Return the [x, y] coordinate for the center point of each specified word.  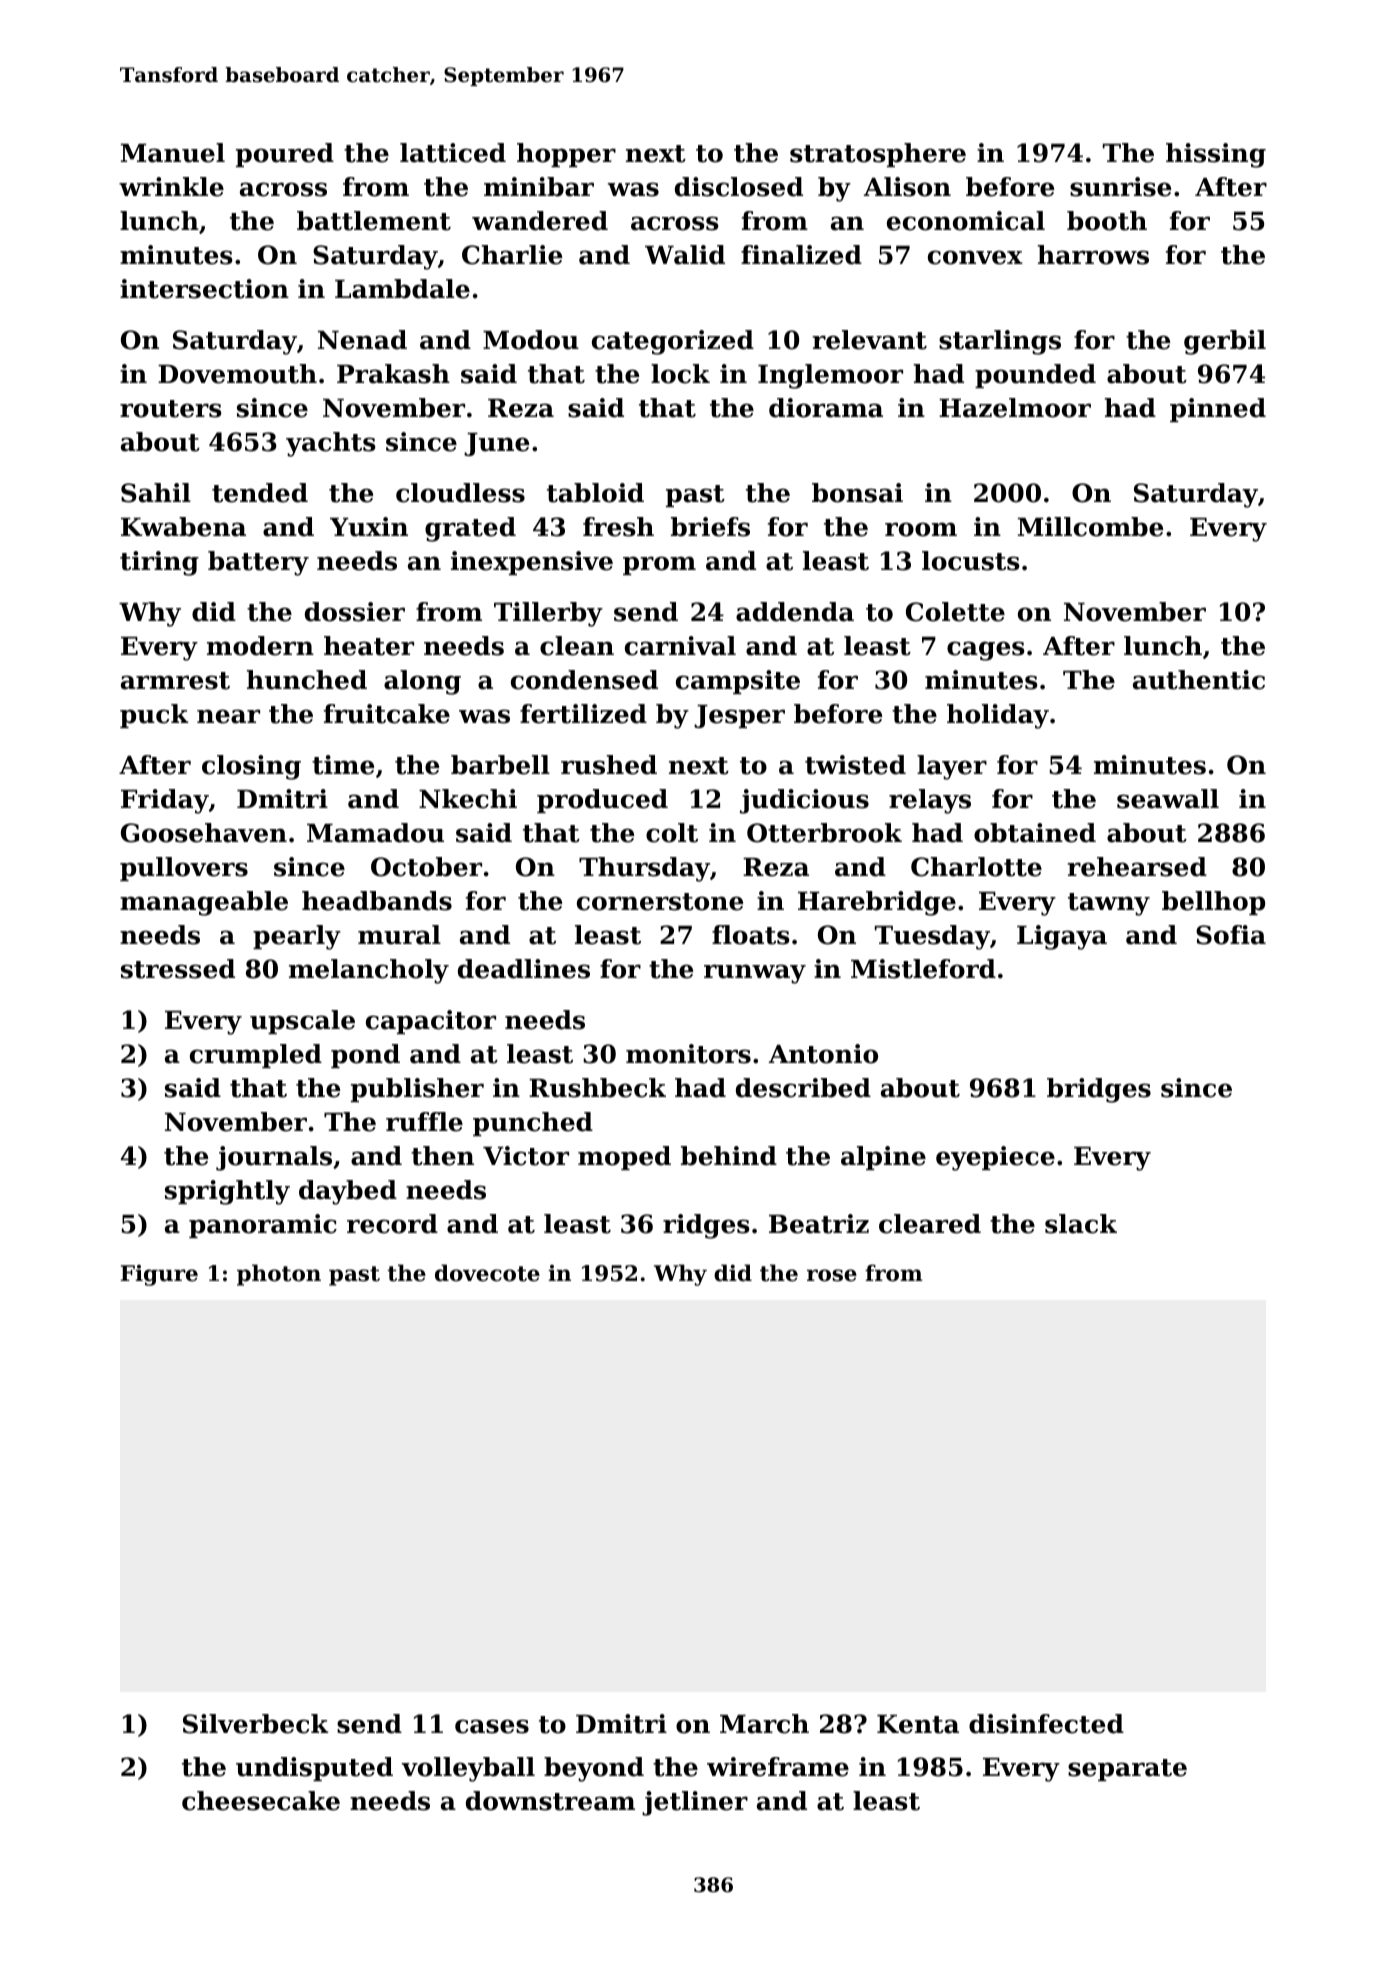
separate [1127, 1770]
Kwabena [183, 527]
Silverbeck [256, 1724]
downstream [550, 1801]
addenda [795, 612]
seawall [1168, 799]
